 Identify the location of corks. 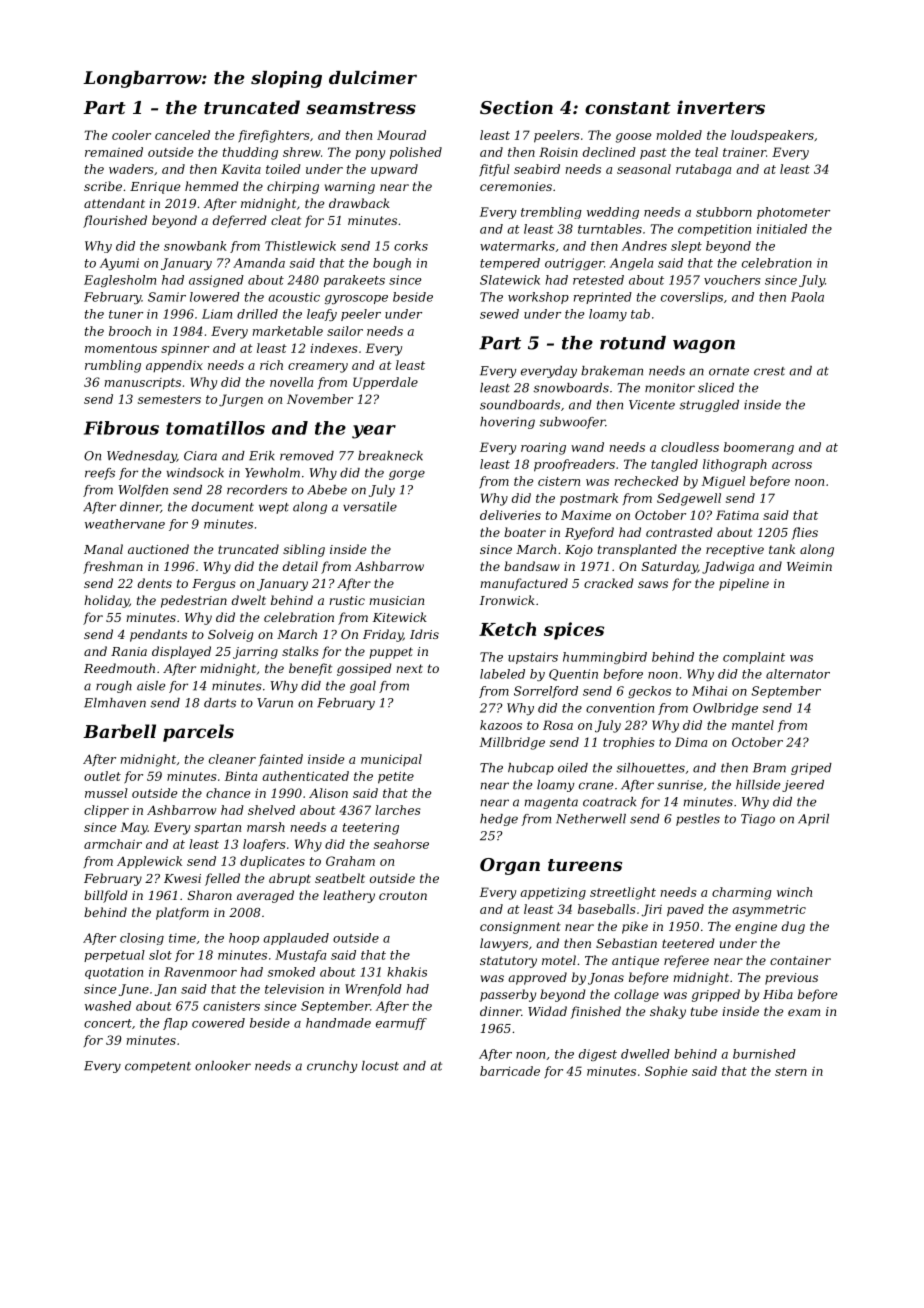
(411, 246).
